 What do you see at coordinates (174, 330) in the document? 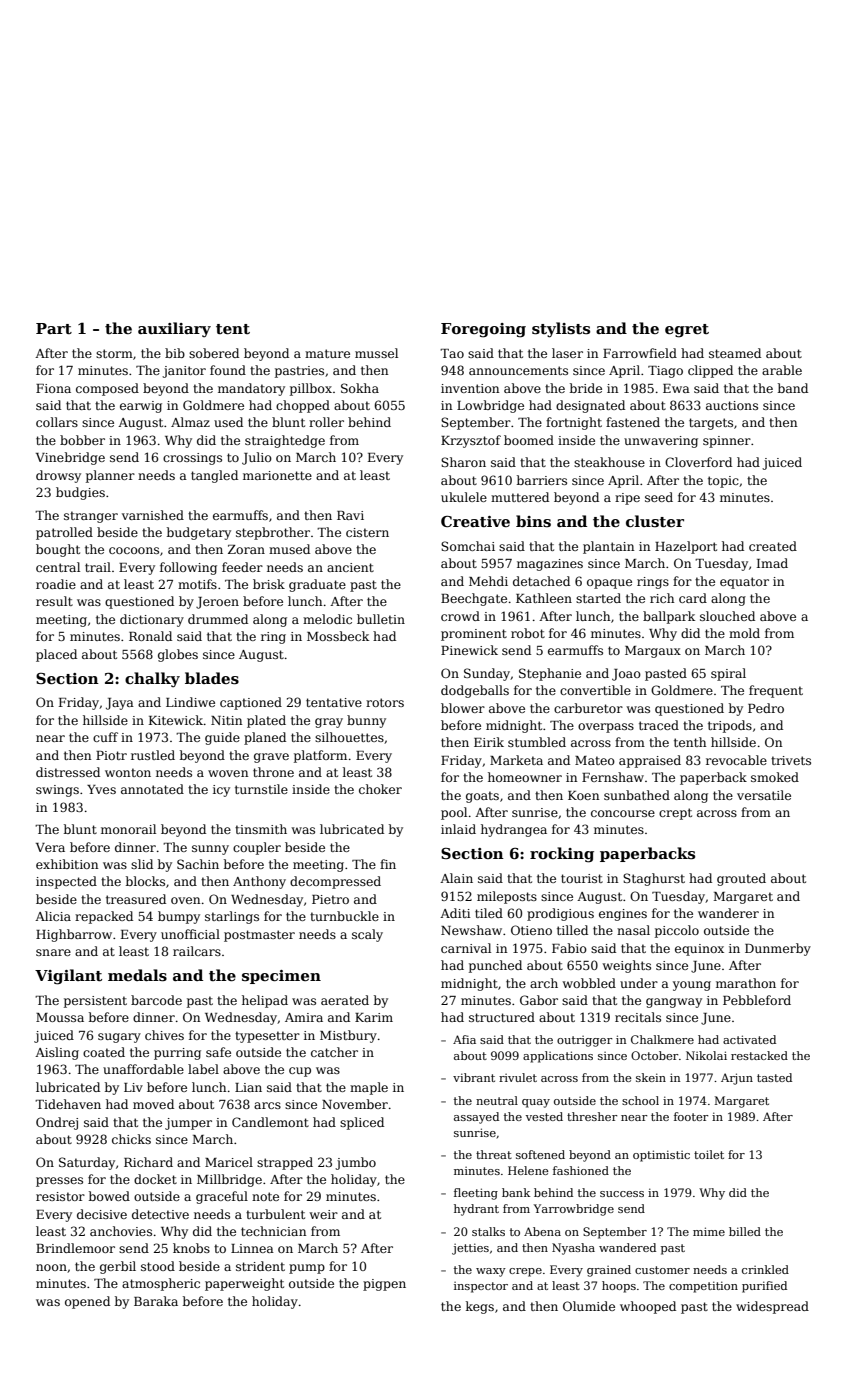
I see `auxiliary` at bounding box center [174, 330].
